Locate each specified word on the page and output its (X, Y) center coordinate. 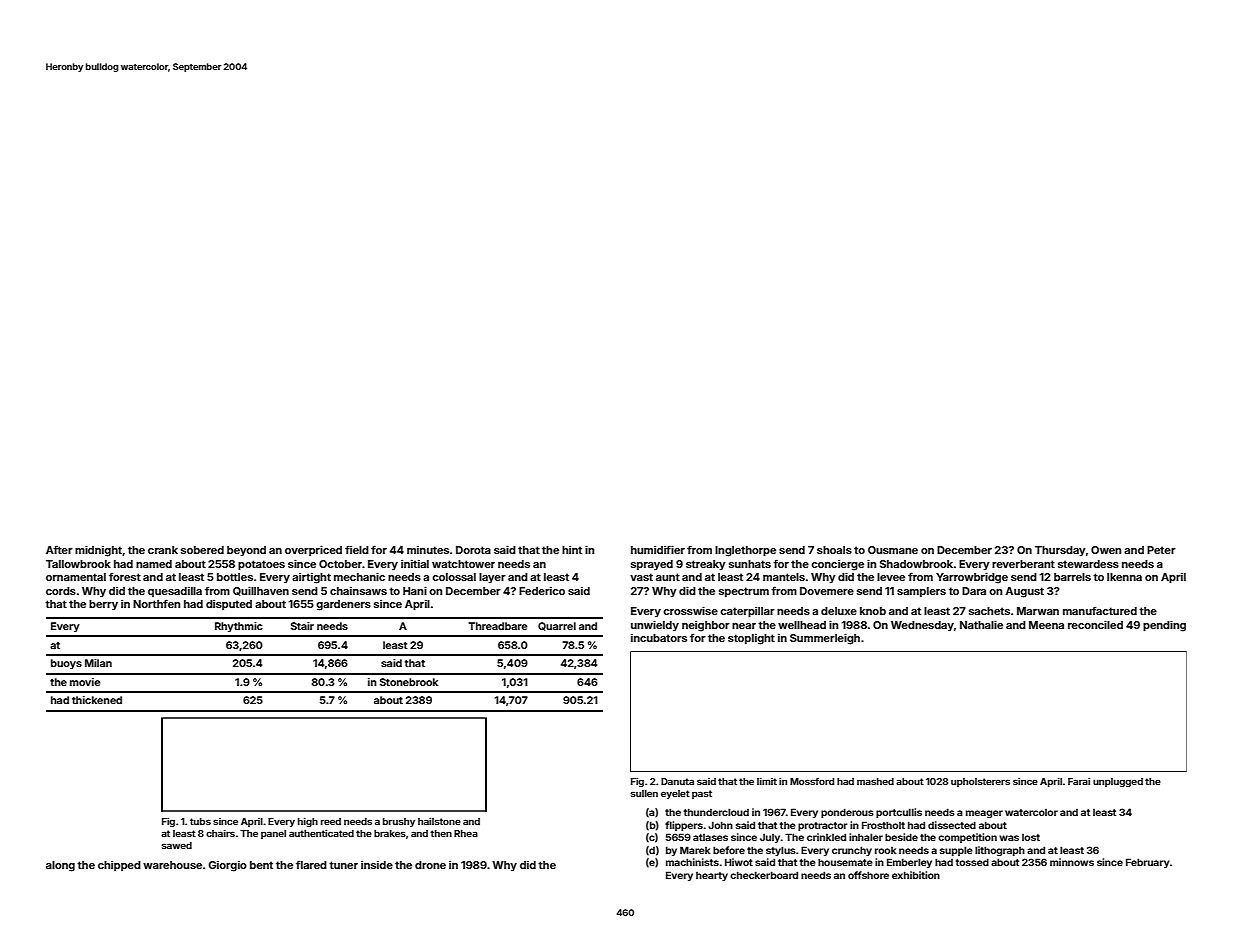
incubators (659, 638)
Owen (1106, 550)
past (702, 794)
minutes (428, 550)
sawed (177, 845)
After (59, 549)
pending (1164, 626)
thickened (97, 700)
